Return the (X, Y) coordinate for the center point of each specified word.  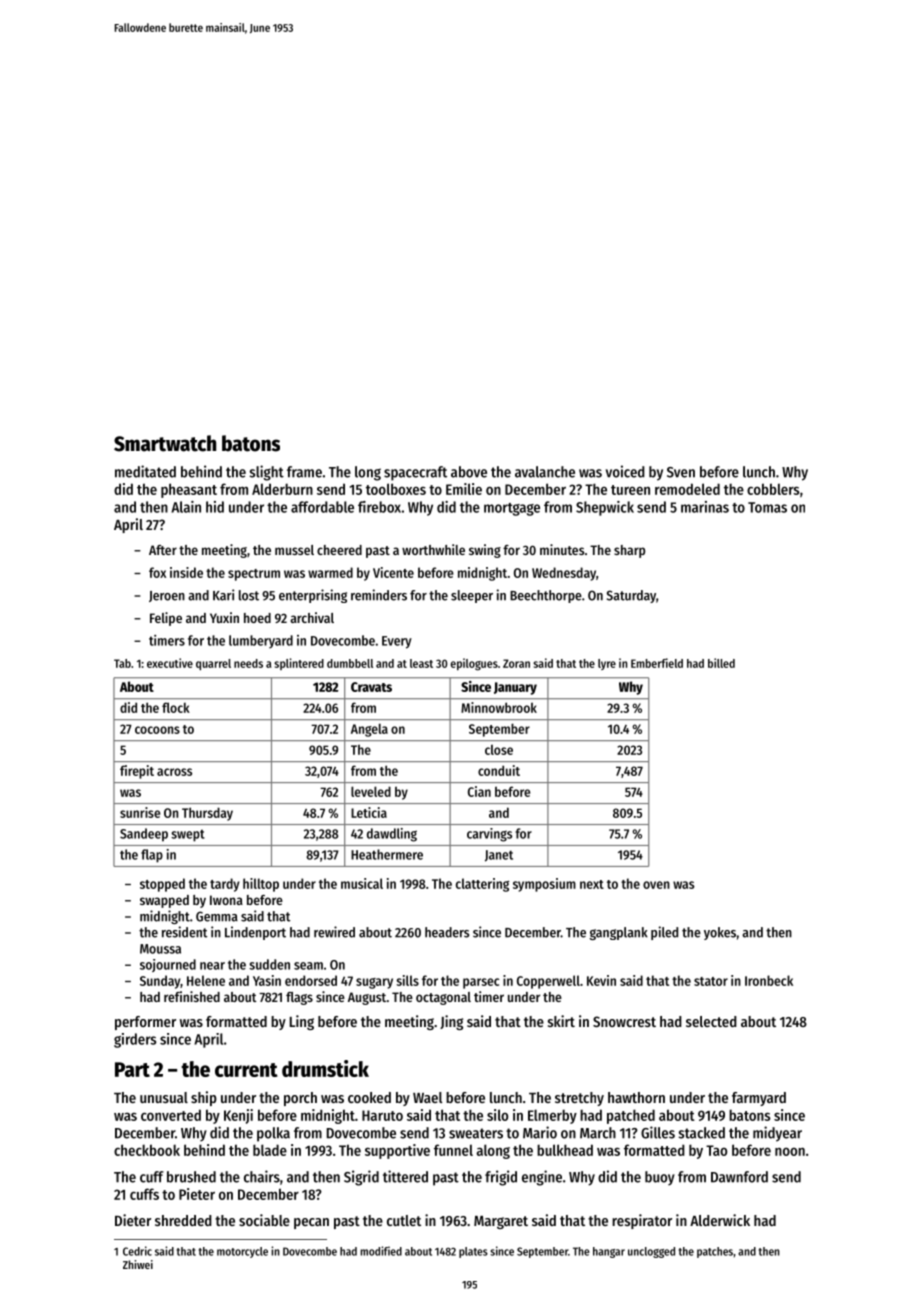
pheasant (189, 490)
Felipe (166, 619)
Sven (681, 472)
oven (656, 885)
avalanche (545, 472)
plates (473, 1252)
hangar (609, 1252)
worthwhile (433, 549)
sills (408, 980)
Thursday (207, 814)
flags (299, 998)
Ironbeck (769, 980)
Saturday (631, 596)
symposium (544, 885)
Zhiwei (138, 1264)
